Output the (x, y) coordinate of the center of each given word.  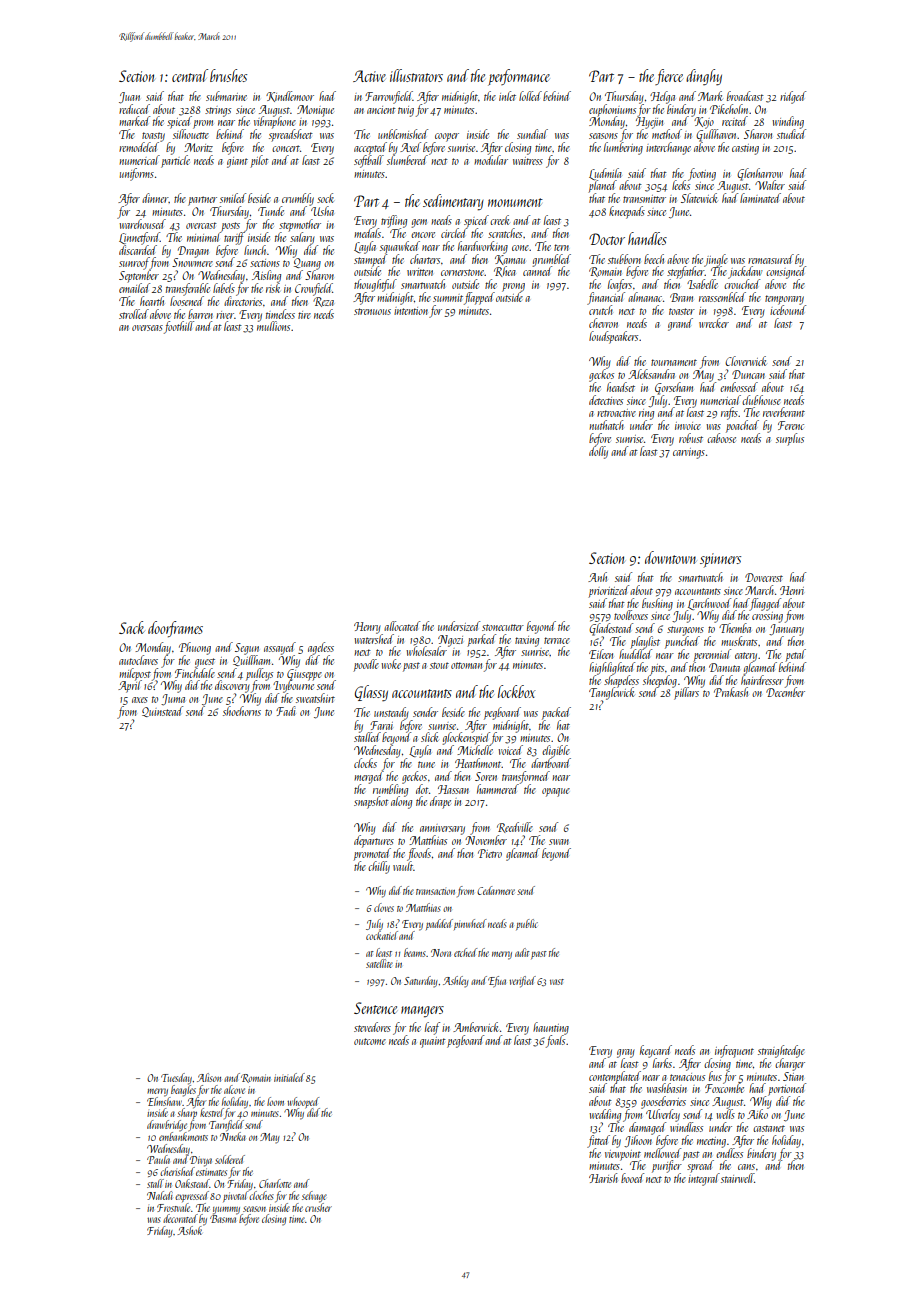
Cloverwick (746, 361)
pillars (685, 693)
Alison (209, 1077)
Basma (223, 1219)
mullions (273, 326)
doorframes (175, 629)
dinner (155, 198)
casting (745, 149)
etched (465, 952)
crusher (318, 1207)
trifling (394, 221)
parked (481, 640)
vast (557, 982)
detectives (606, 400)
